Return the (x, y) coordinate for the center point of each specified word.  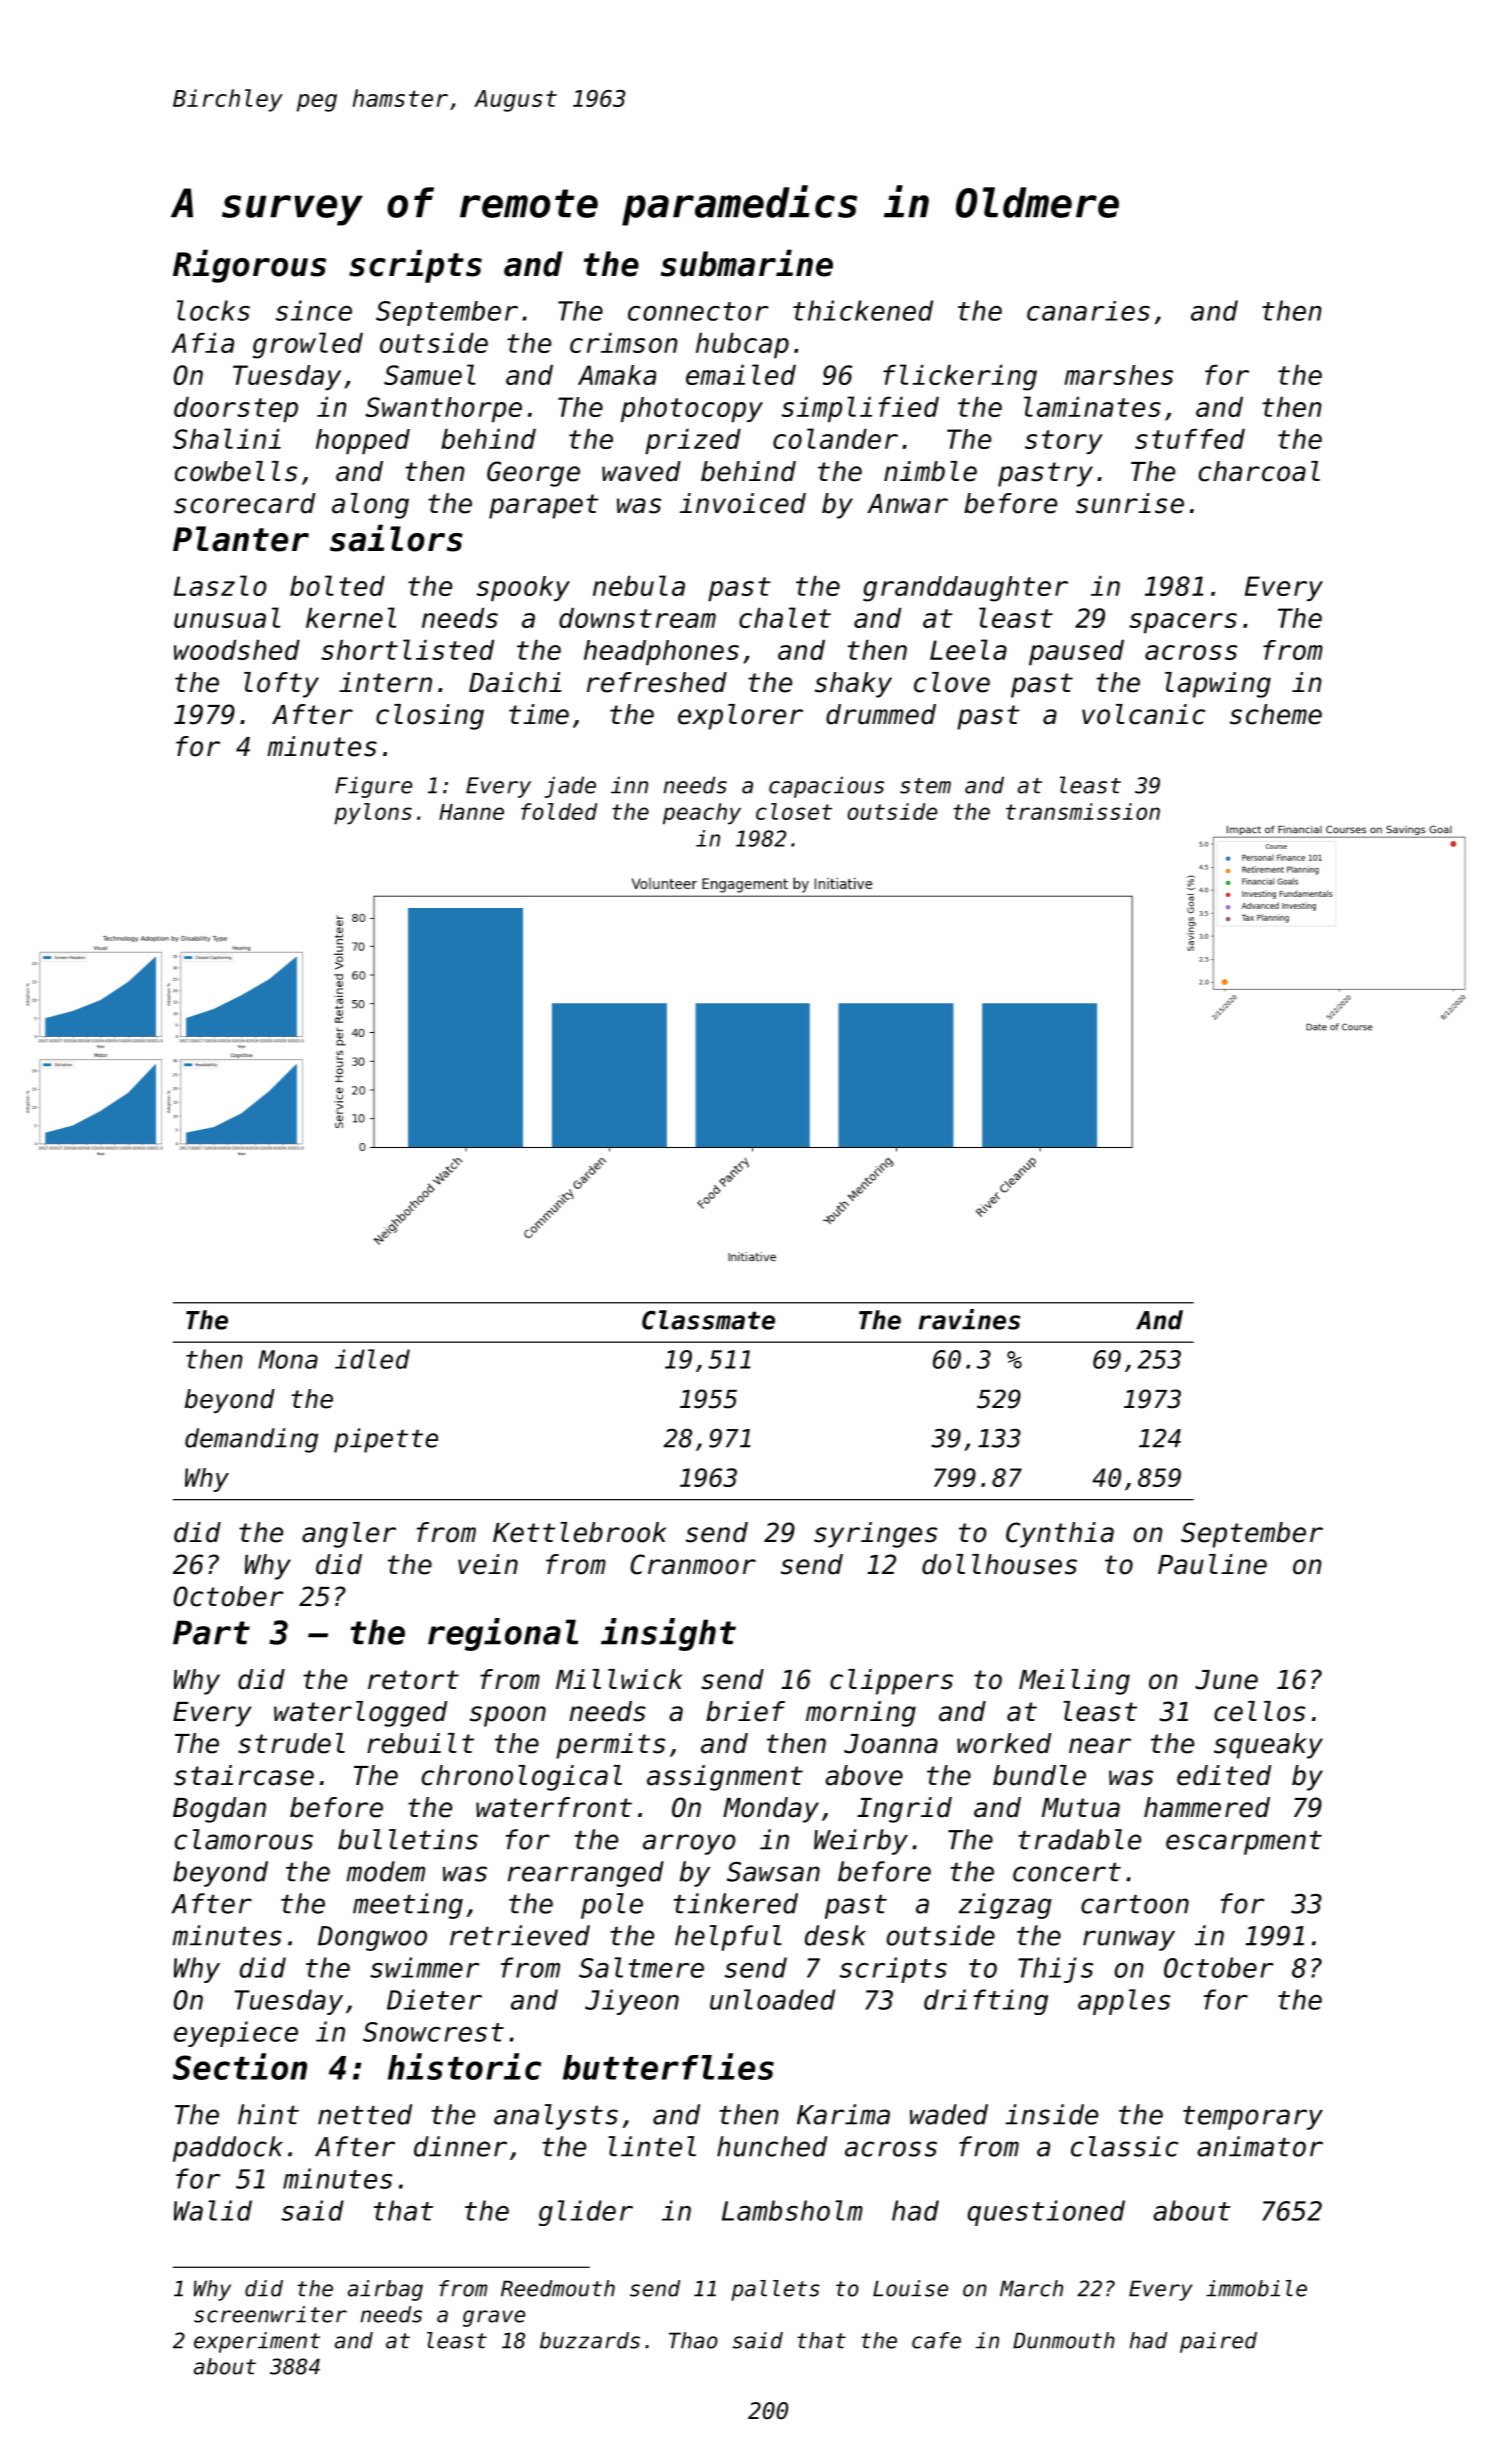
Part (211, 1632)
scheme (1276, 714)
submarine (747, 263)
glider (586, 2213)
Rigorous (249, 266)
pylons (373, 814)
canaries (1088, 311)
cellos (1259, 1711)
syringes (875, 1535)
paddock (228, 2149)
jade (570, 787)
